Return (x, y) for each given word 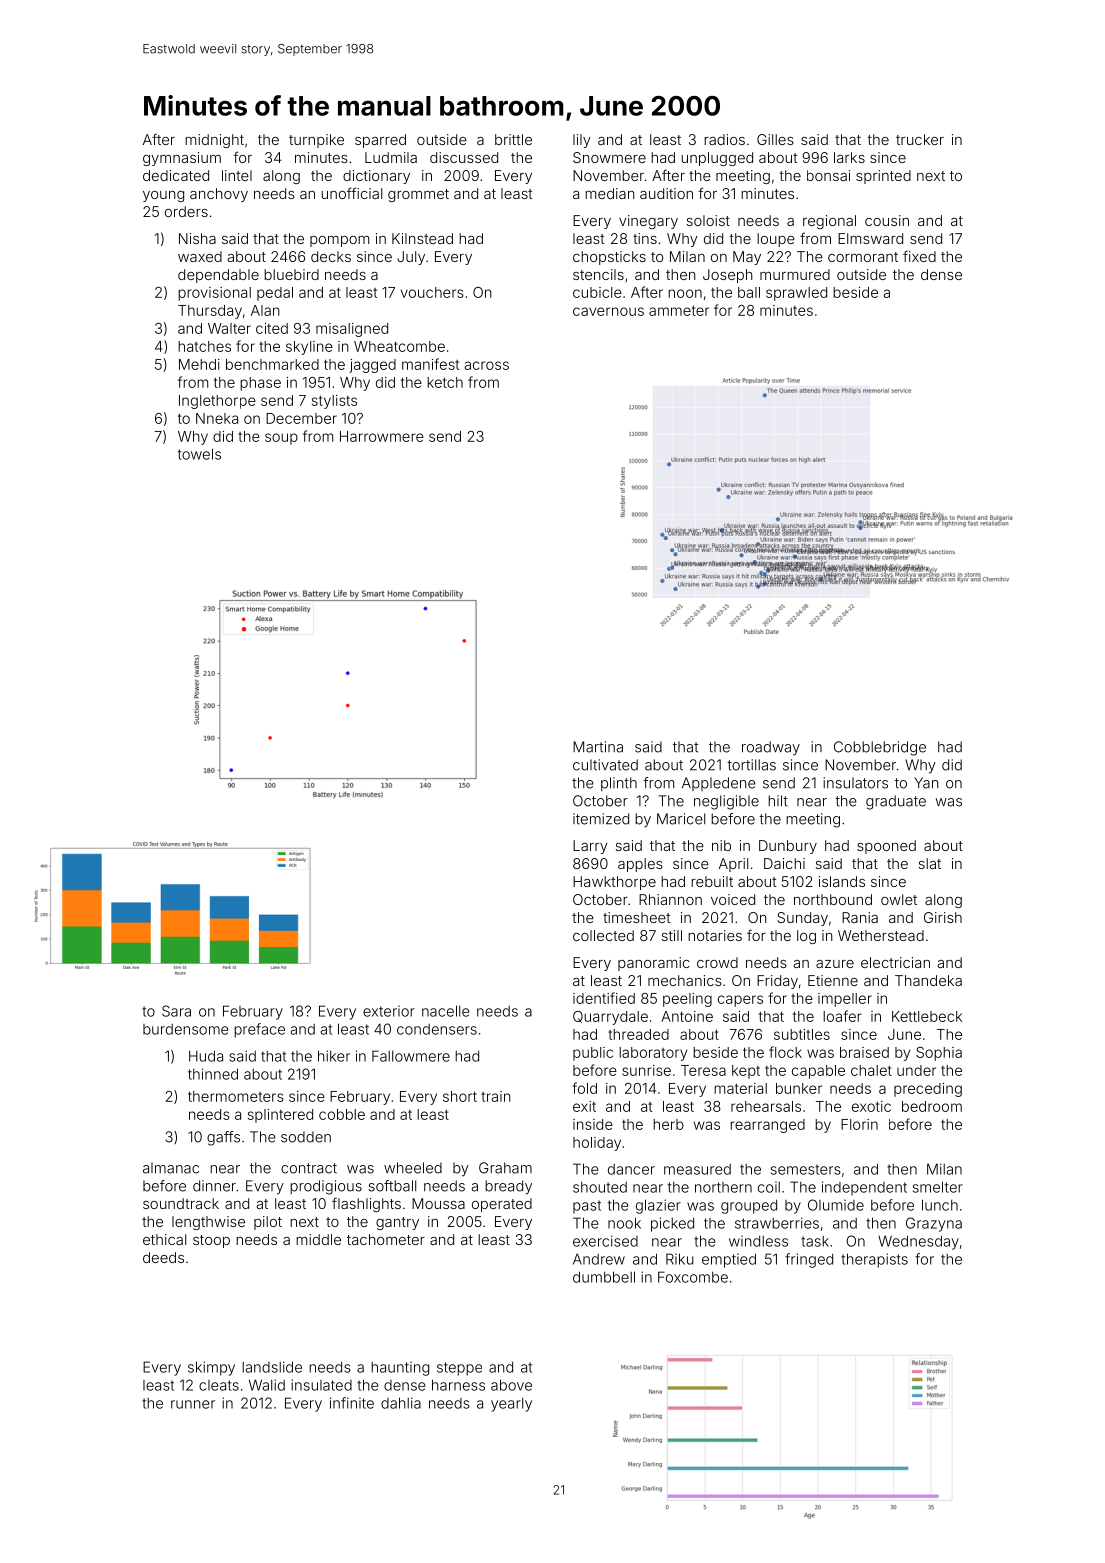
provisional (214, 294)
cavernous (608, 311)
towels (199, 454)
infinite (352, 1403)
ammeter (679, 311)
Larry (590, 847)
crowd (717, 962)
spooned (886, 847)
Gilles (775, 139)
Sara (176, 1011)
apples (640, 865)
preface (259, 1030)
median (610, 193)
